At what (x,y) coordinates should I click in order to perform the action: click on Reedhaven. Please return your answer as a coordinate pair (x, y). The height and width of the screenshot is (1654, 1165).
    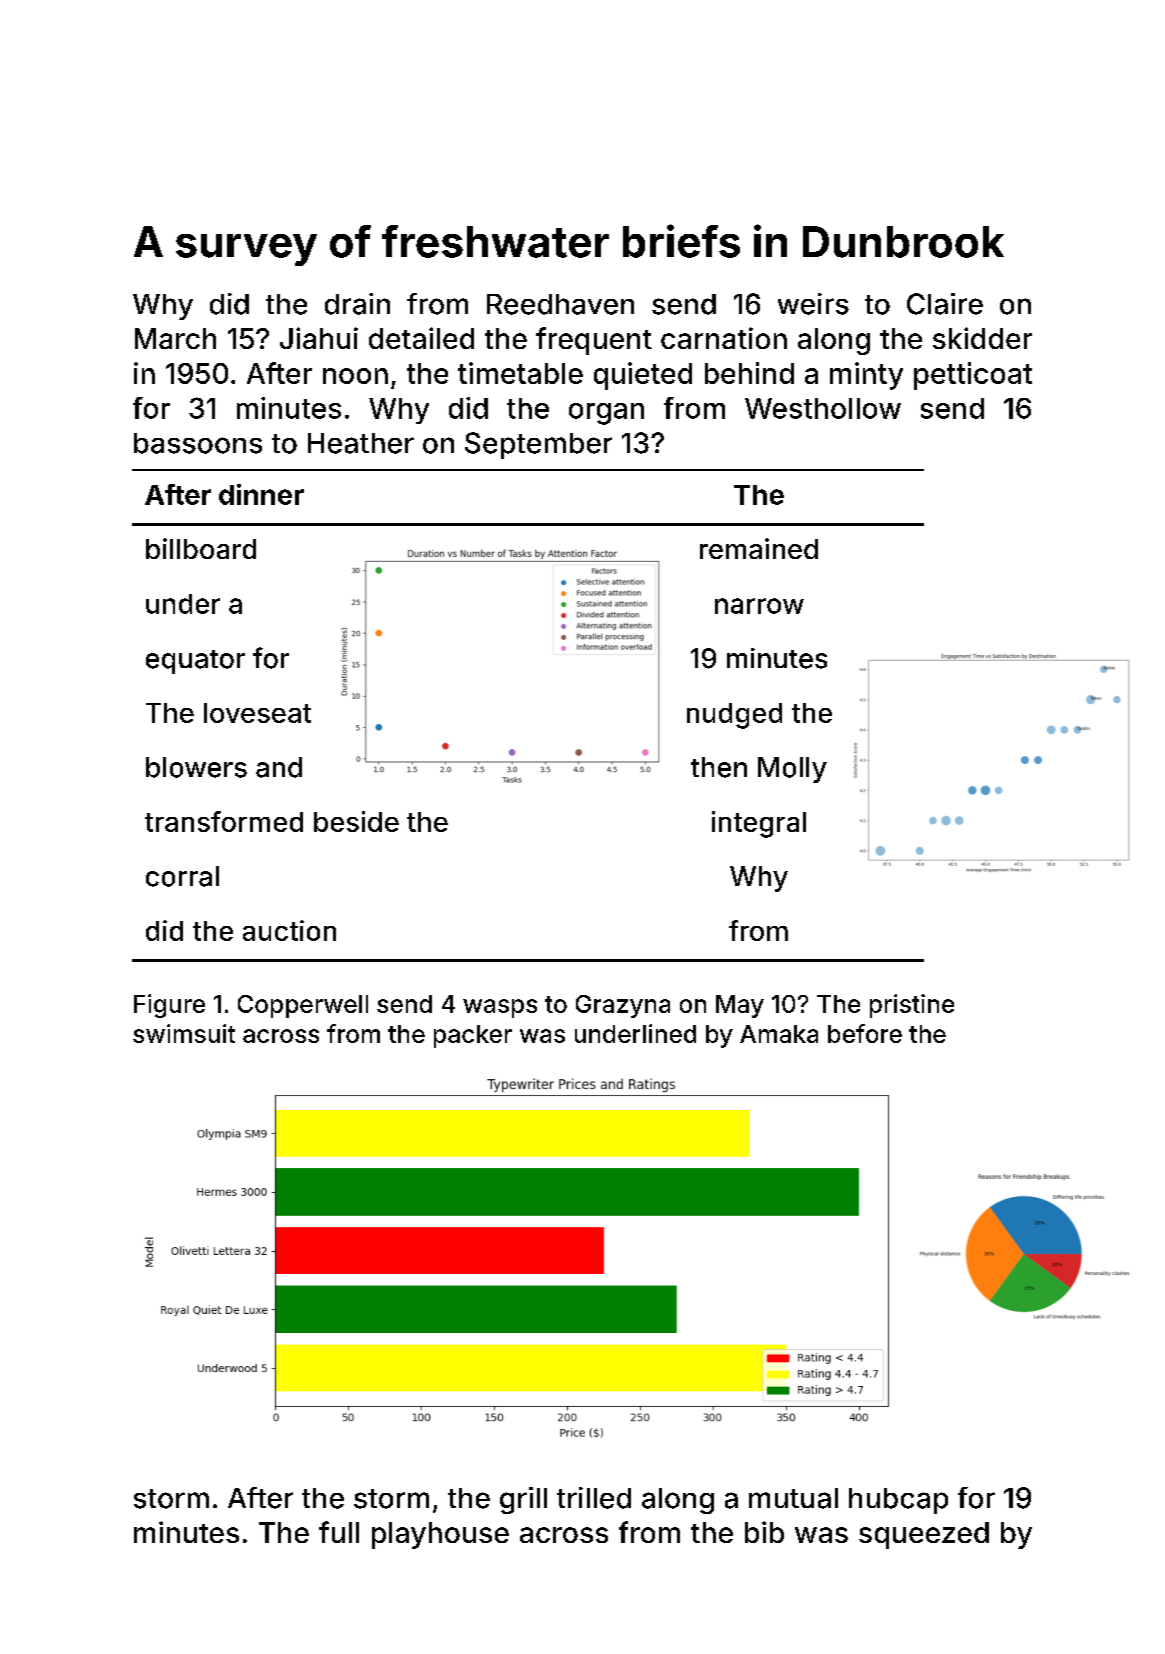
    Looking at the image, I should click on (560, 304).
